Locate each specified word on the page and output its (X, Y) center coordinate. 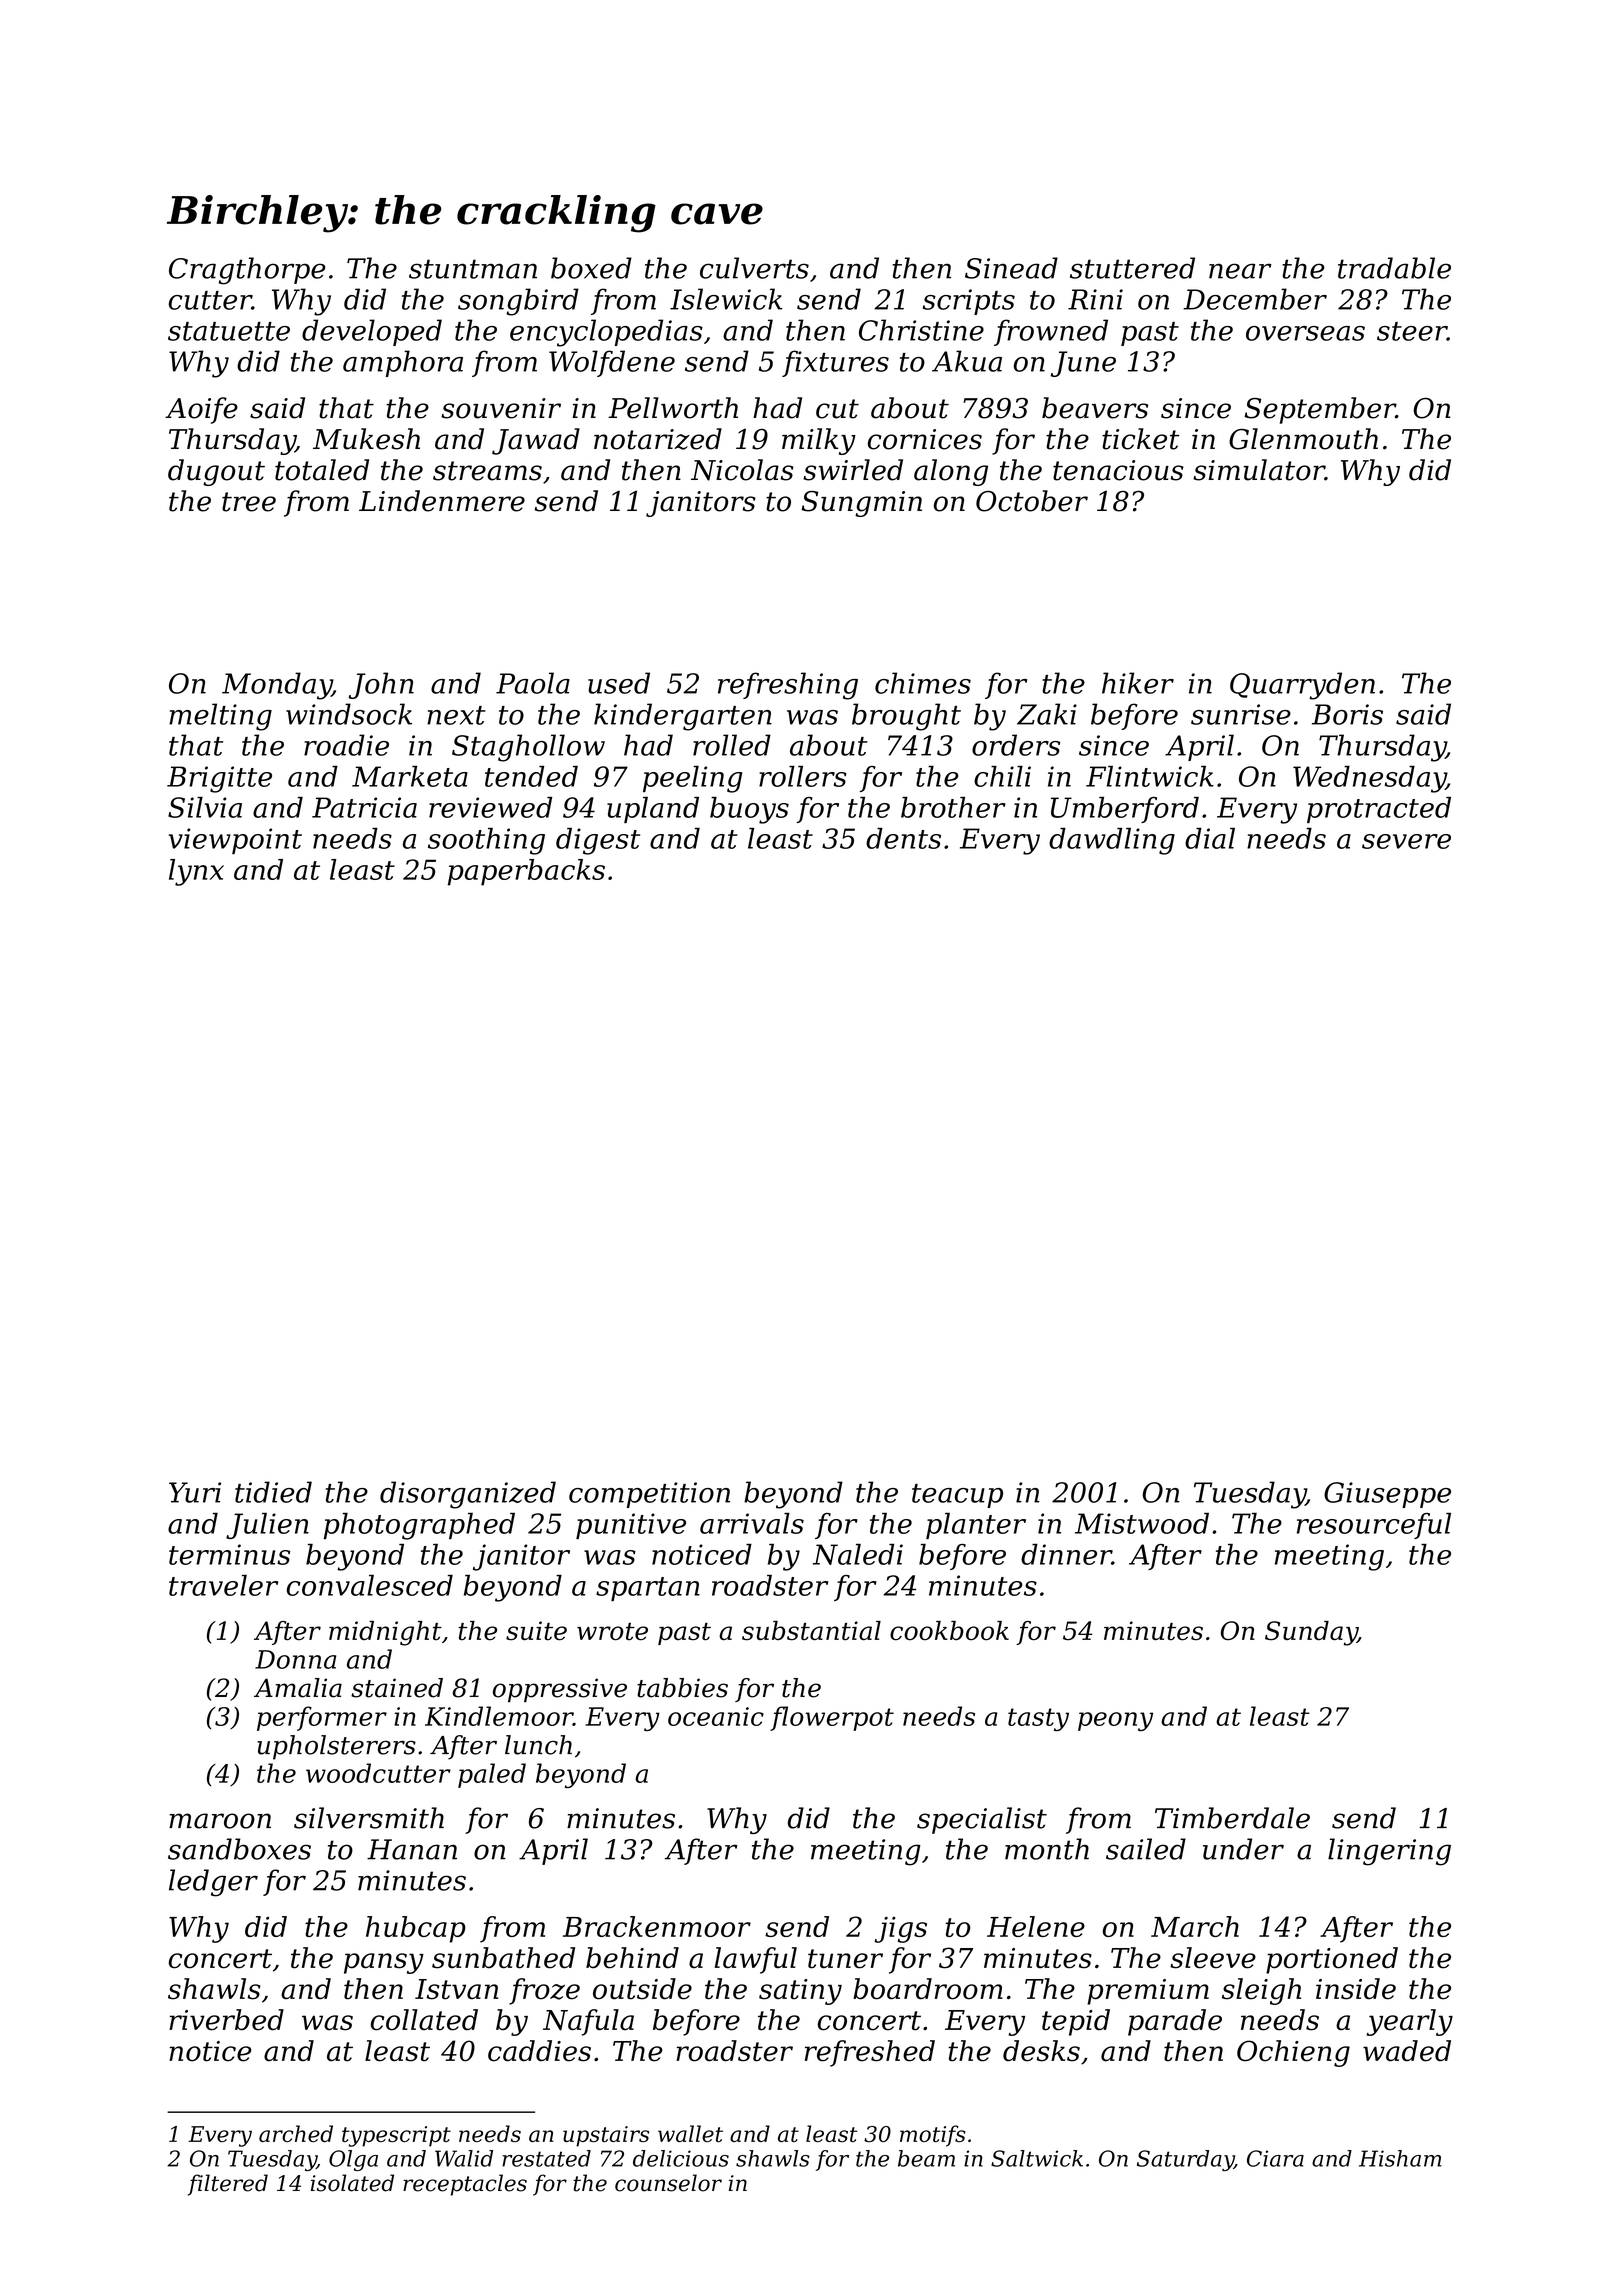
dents (903, 838)
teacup (957, 1496)
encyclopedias (606, 333)
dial (1210, 838)
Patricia (364, 807)
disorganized (468, 1495)
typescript (396, 2136)
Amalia (298, 1688)
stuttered (1132, 268)
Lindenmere (442, 501)
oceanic (716, 1716)
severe (1406, 841)
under (1243, 1849)
